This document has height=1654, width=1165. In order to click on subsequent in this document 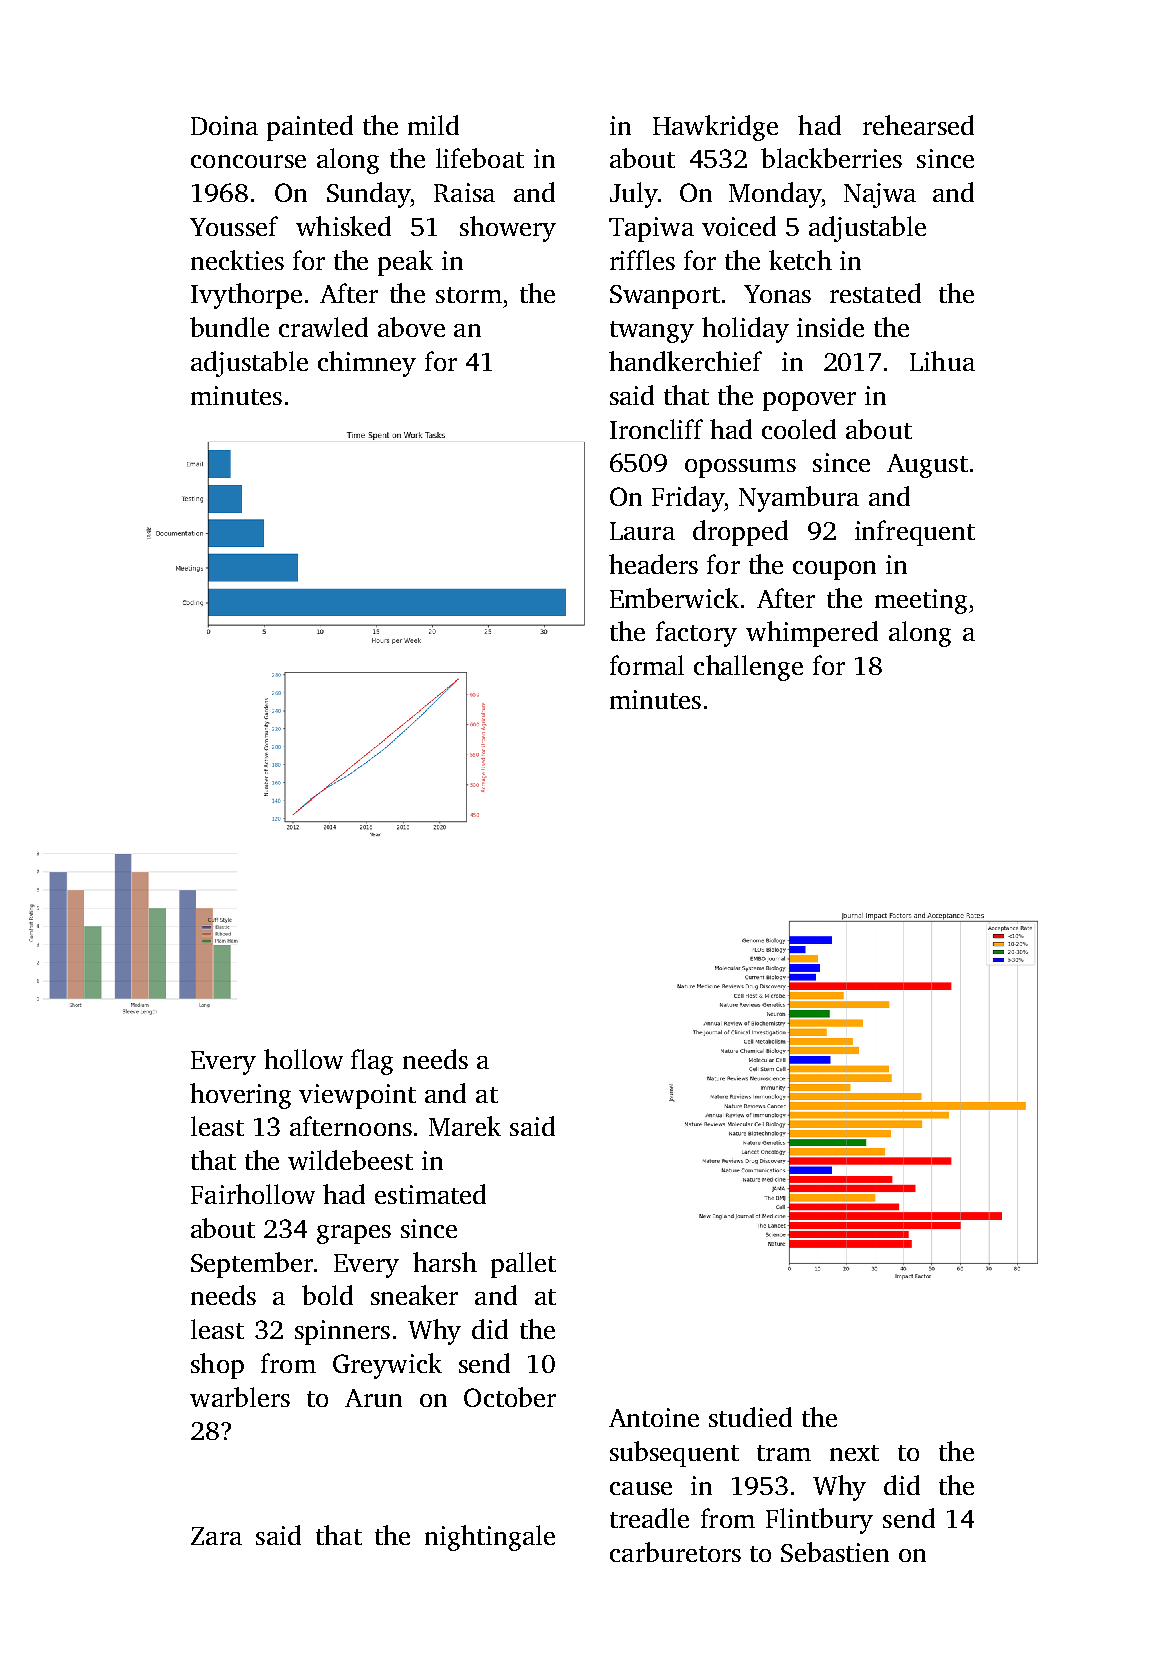, I will do `click(674, 1454)`.
